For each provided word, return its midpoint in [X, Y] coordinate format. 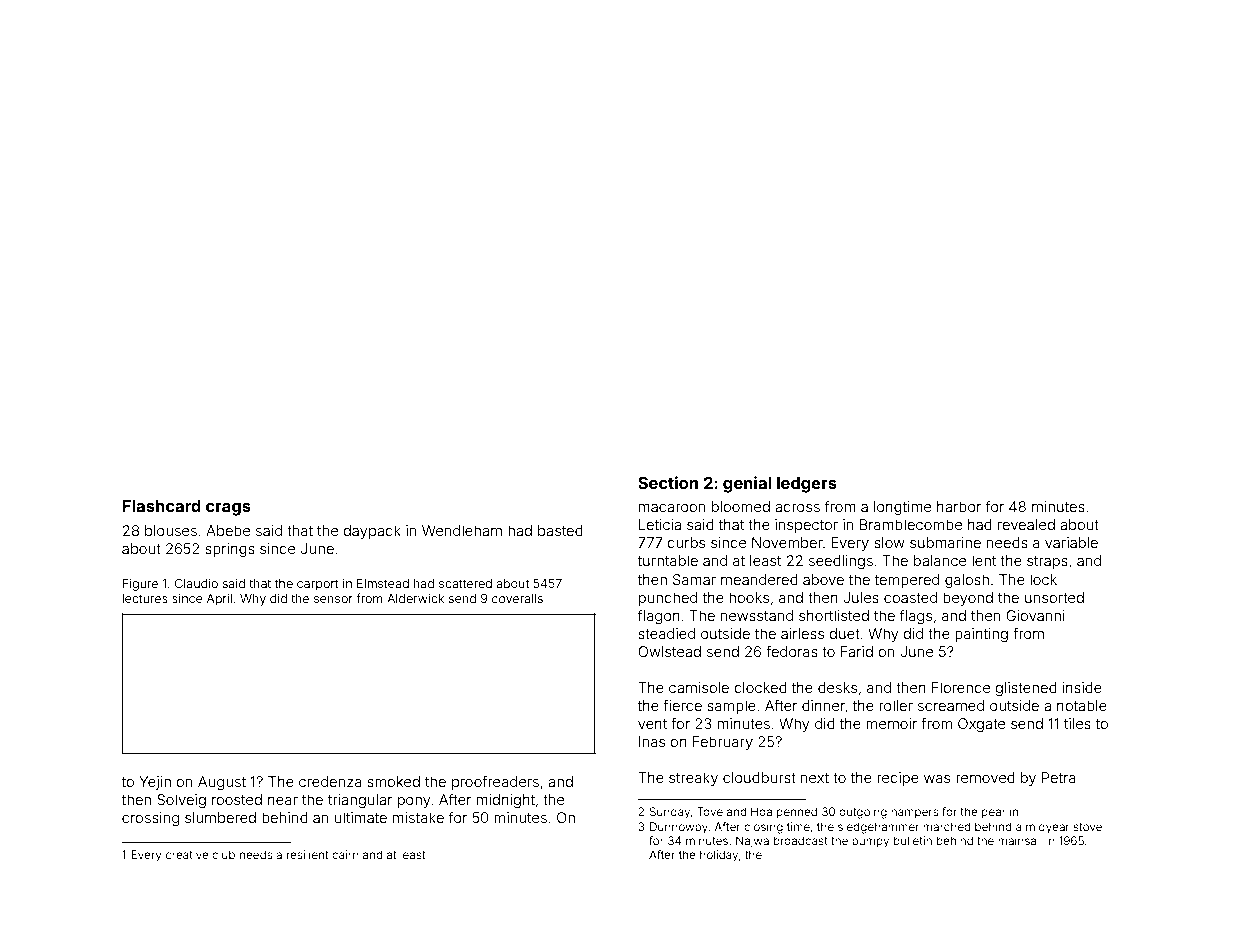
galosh [967, 581]
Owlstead [669, 651]
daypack [372, 532]
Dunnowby [679, 828]
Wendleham [462, 530]
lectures [145, 598]
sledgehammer [878, 828]
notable [1082, 705]
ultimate [361, 817]
